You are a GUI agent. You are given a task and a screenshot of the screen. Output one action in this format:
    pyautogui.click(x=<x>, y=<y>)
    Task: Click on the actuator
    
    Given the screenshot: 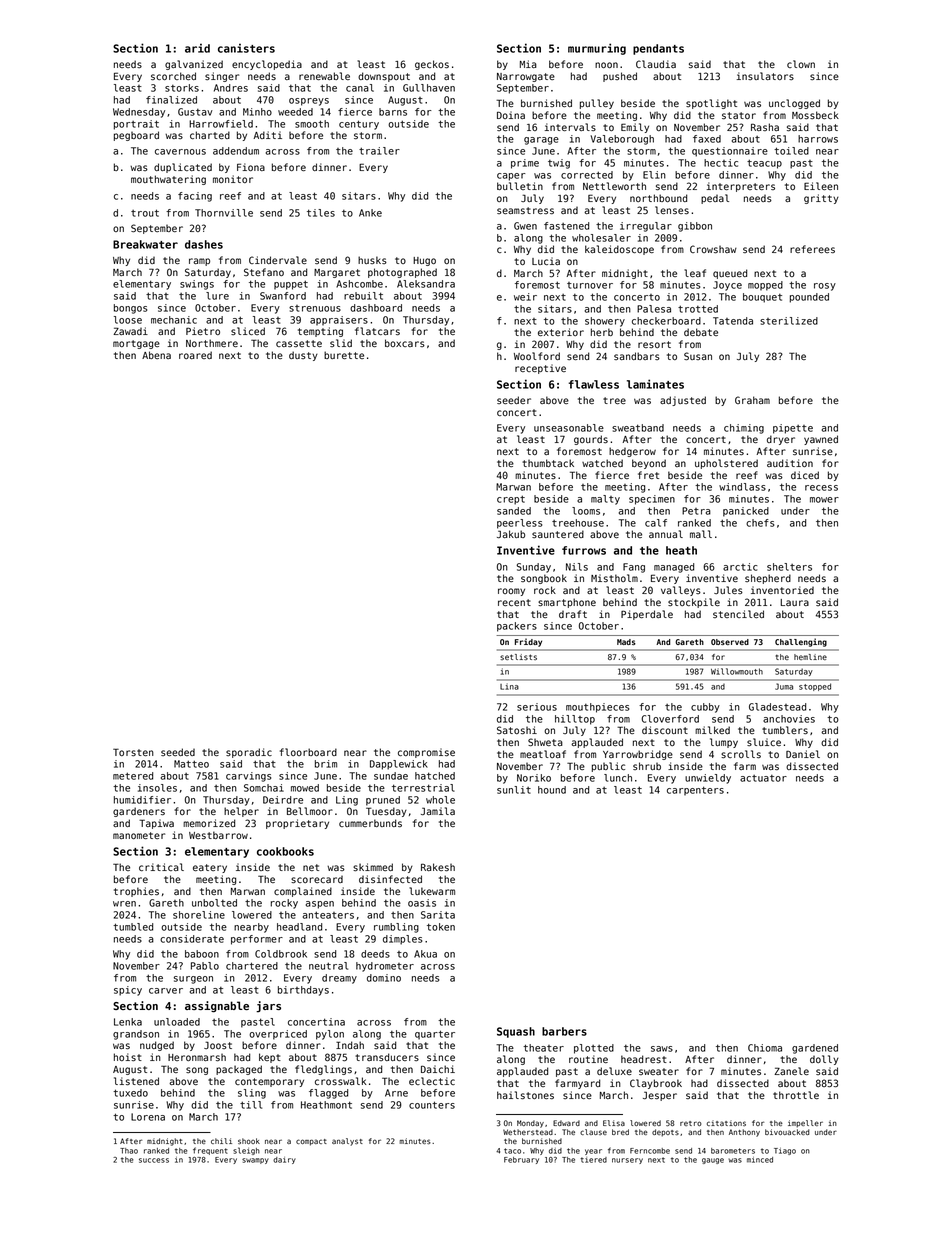 What is the action you would take?
    pyautogui.click(x=763, y=778)
